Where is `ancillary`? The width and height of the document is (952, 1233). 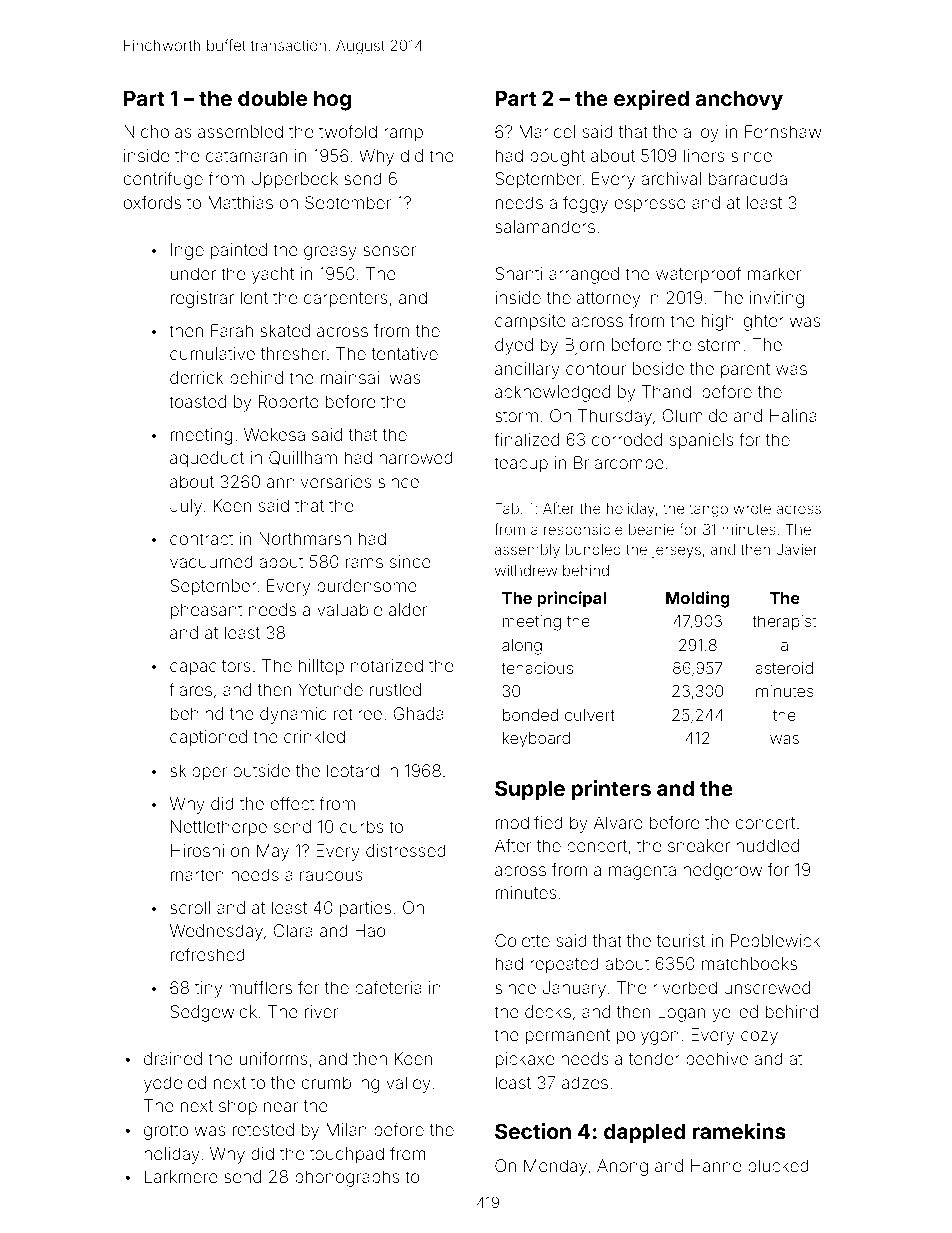
ancillary is located at coordinates (527, 370).
